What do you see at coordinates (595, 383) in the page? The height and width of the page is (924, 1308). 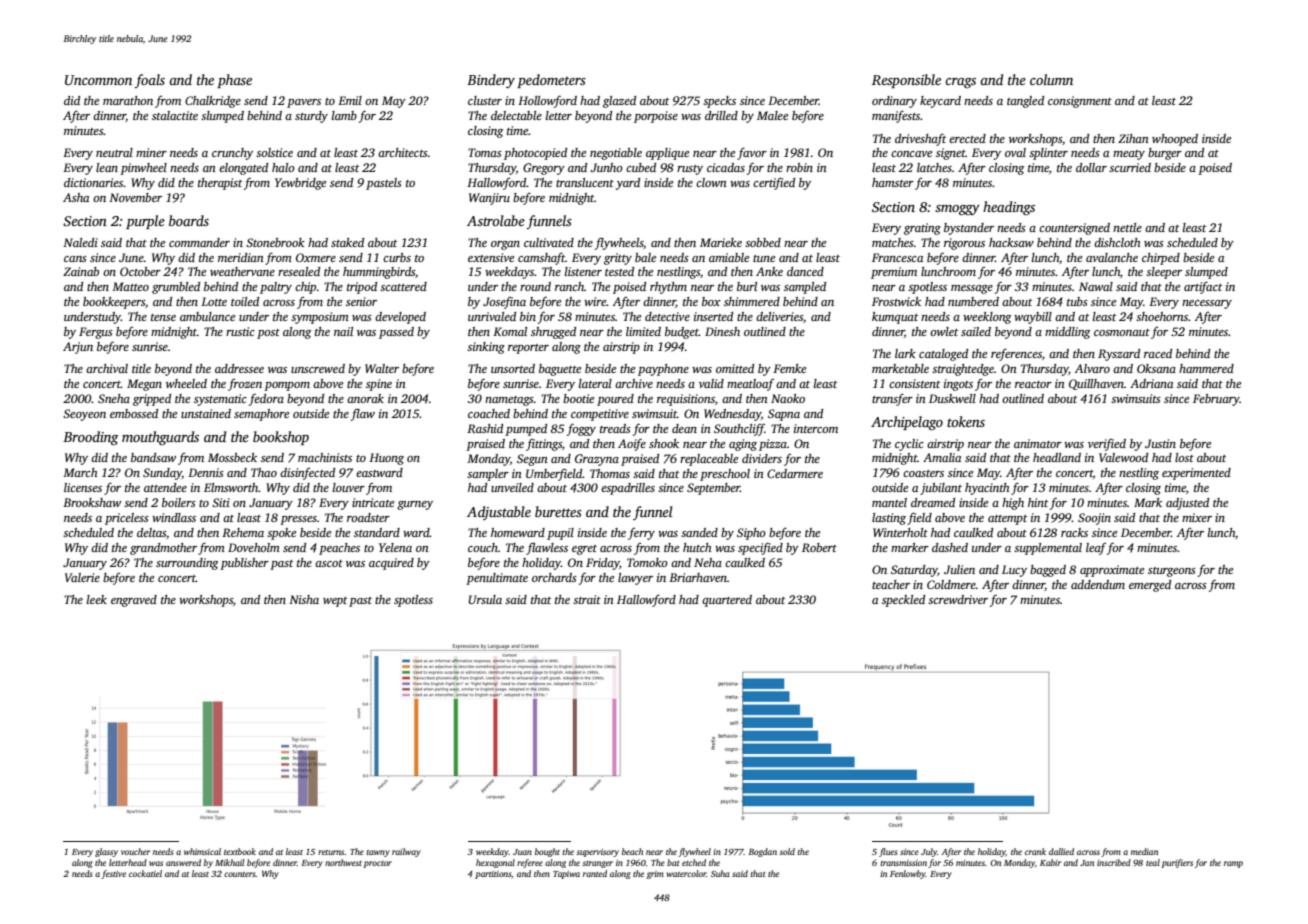 I see `lateral` at bounding box center [595, 383].
